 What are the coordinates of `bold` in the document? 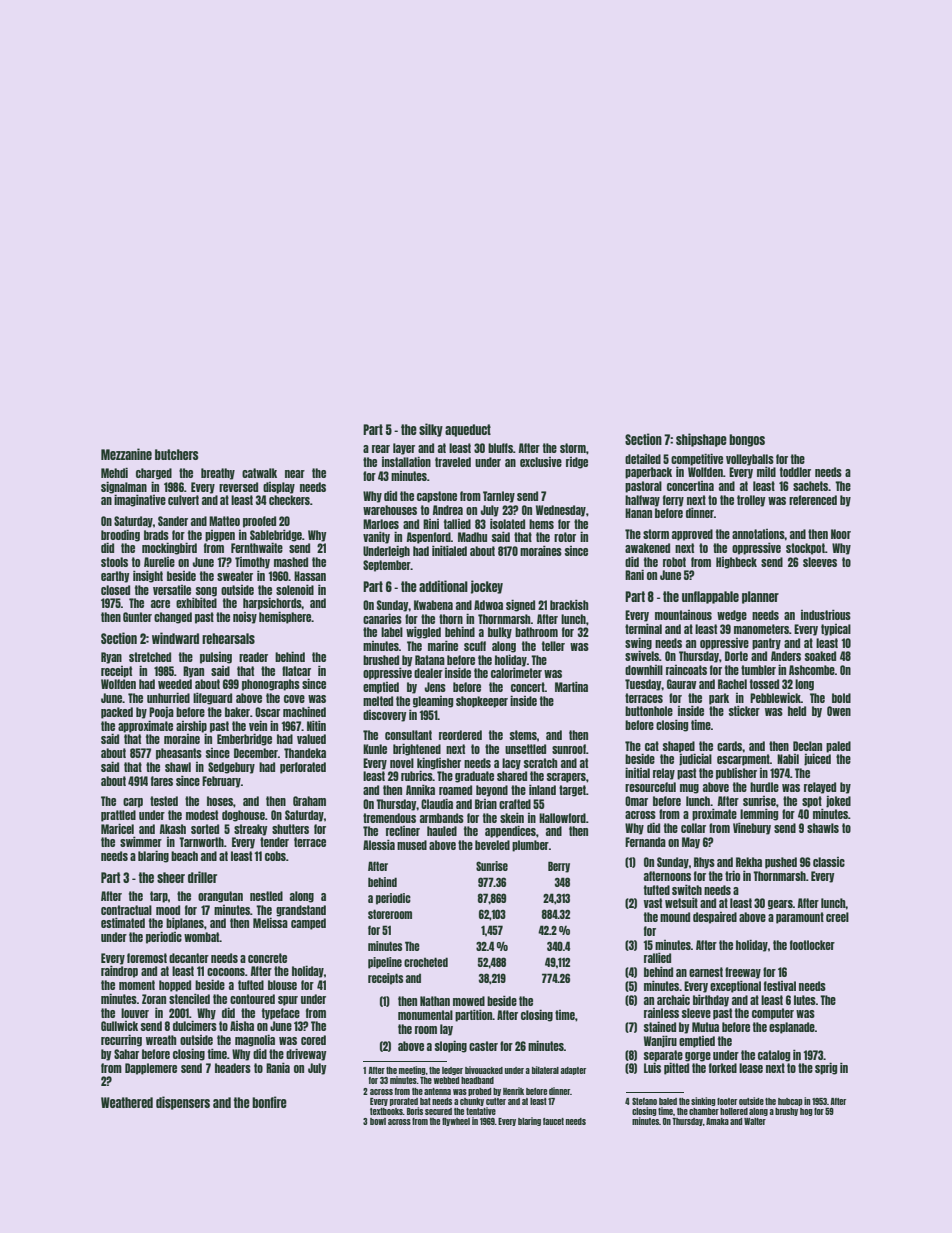 It's located at (841, 698).
